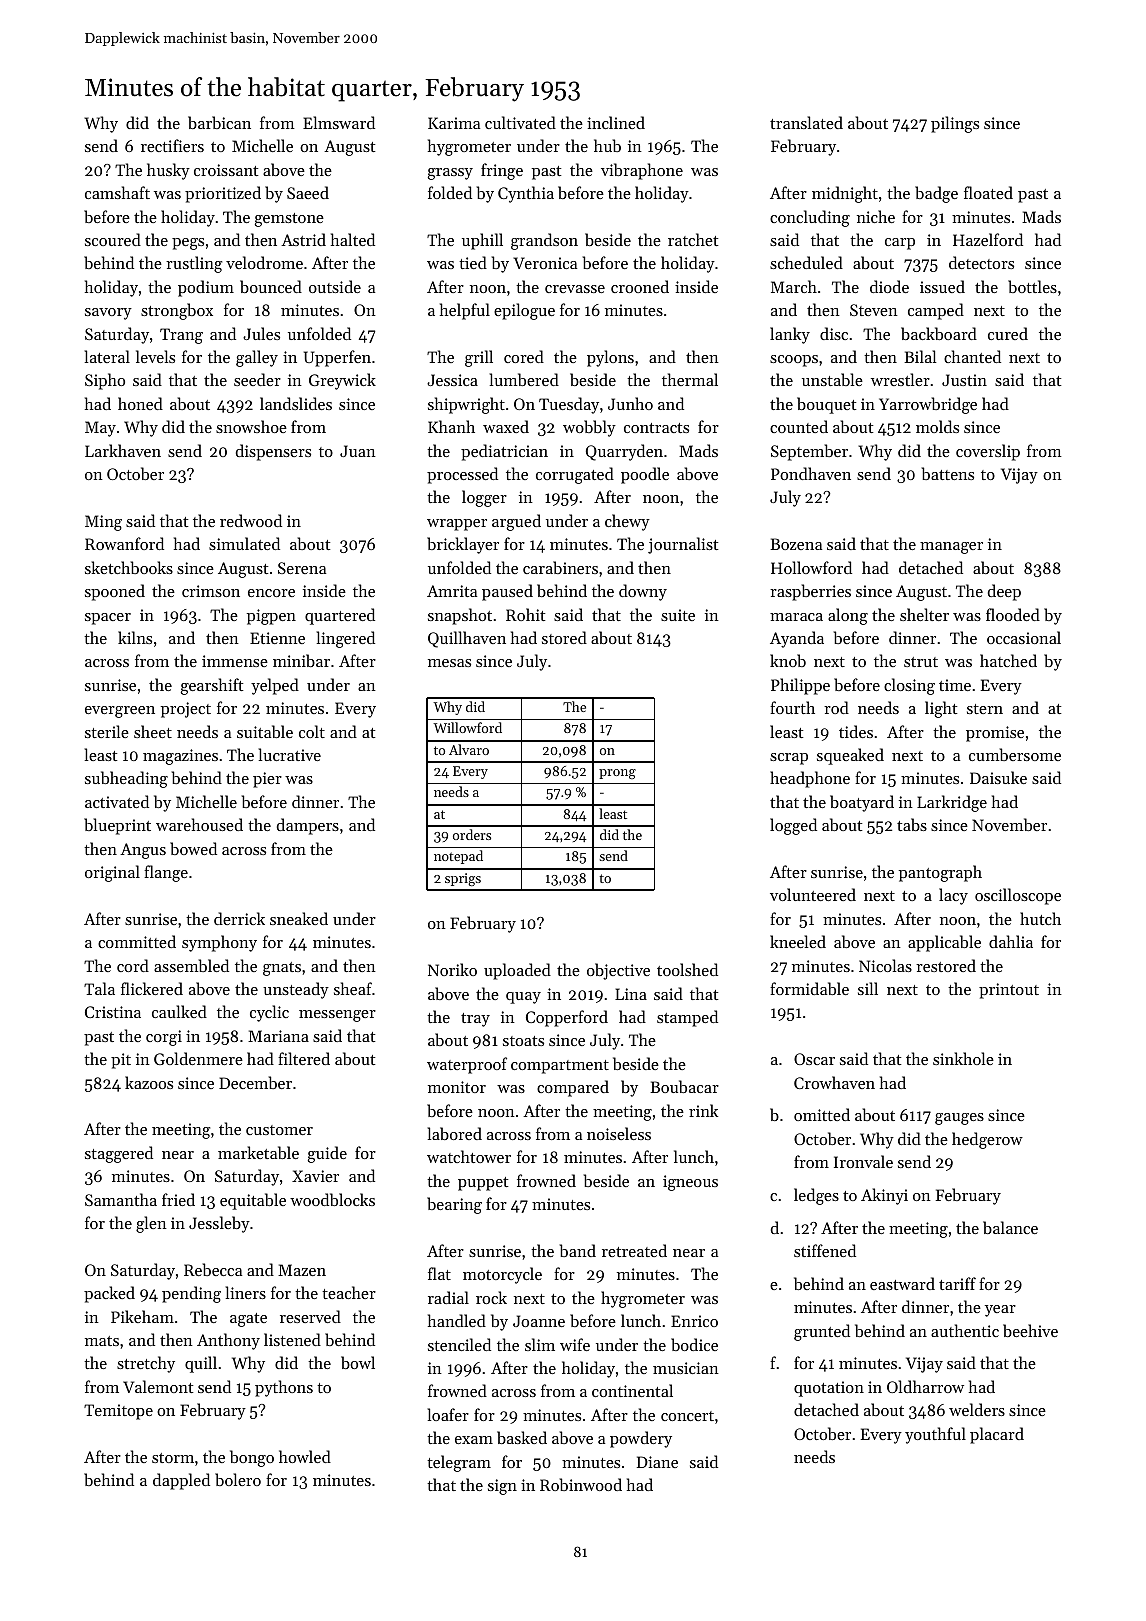  Describe the element at coordinates (963, 1058) in the image. I see `sinkhole` at that location.
